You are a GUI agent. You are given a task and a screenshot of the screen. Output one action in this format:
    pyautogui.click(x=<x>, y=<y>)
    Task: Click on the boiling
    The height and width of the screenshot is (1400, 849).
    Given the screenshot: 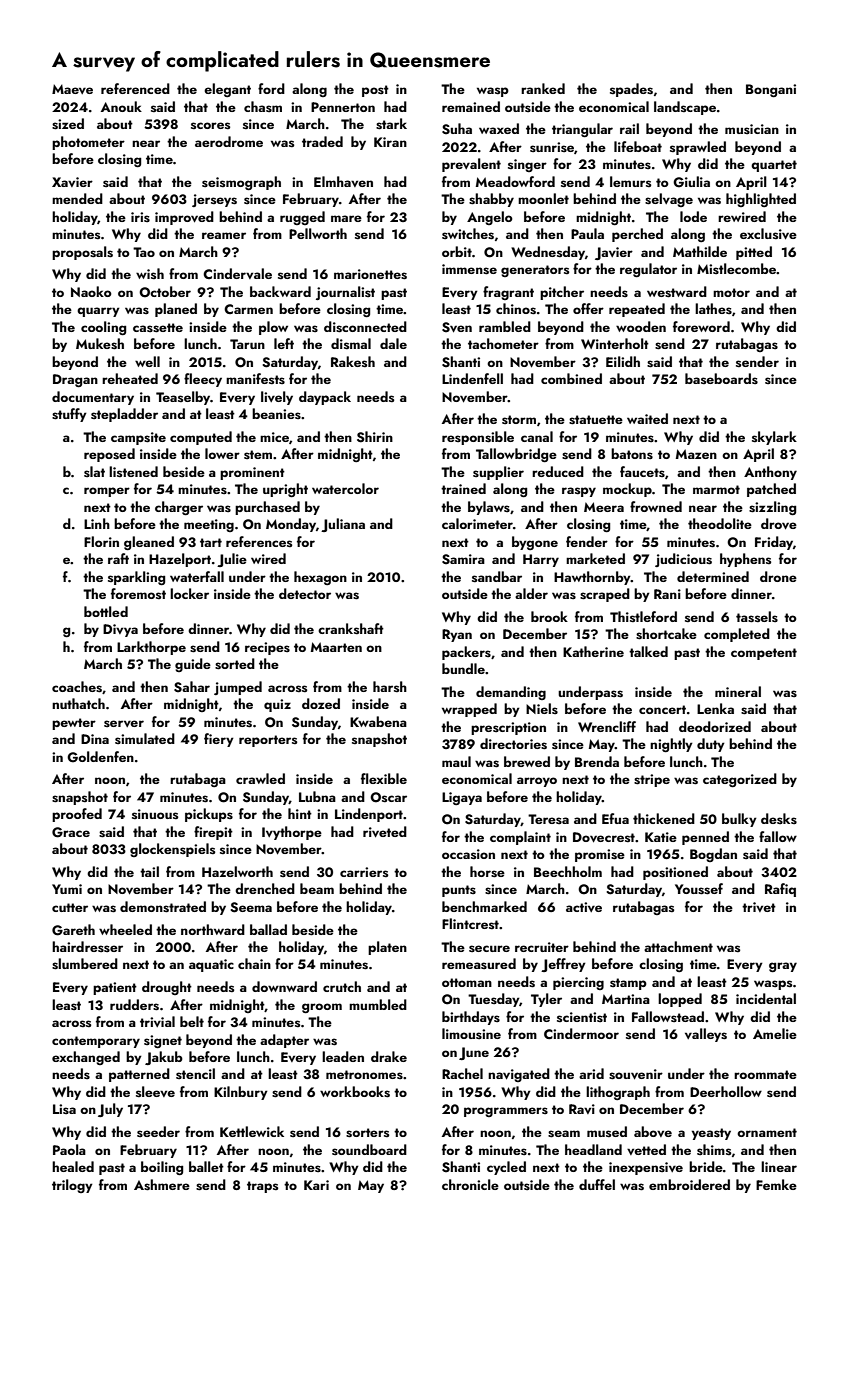 What is the action you would take?
    pyautogui.click(x=162, y=1168)
